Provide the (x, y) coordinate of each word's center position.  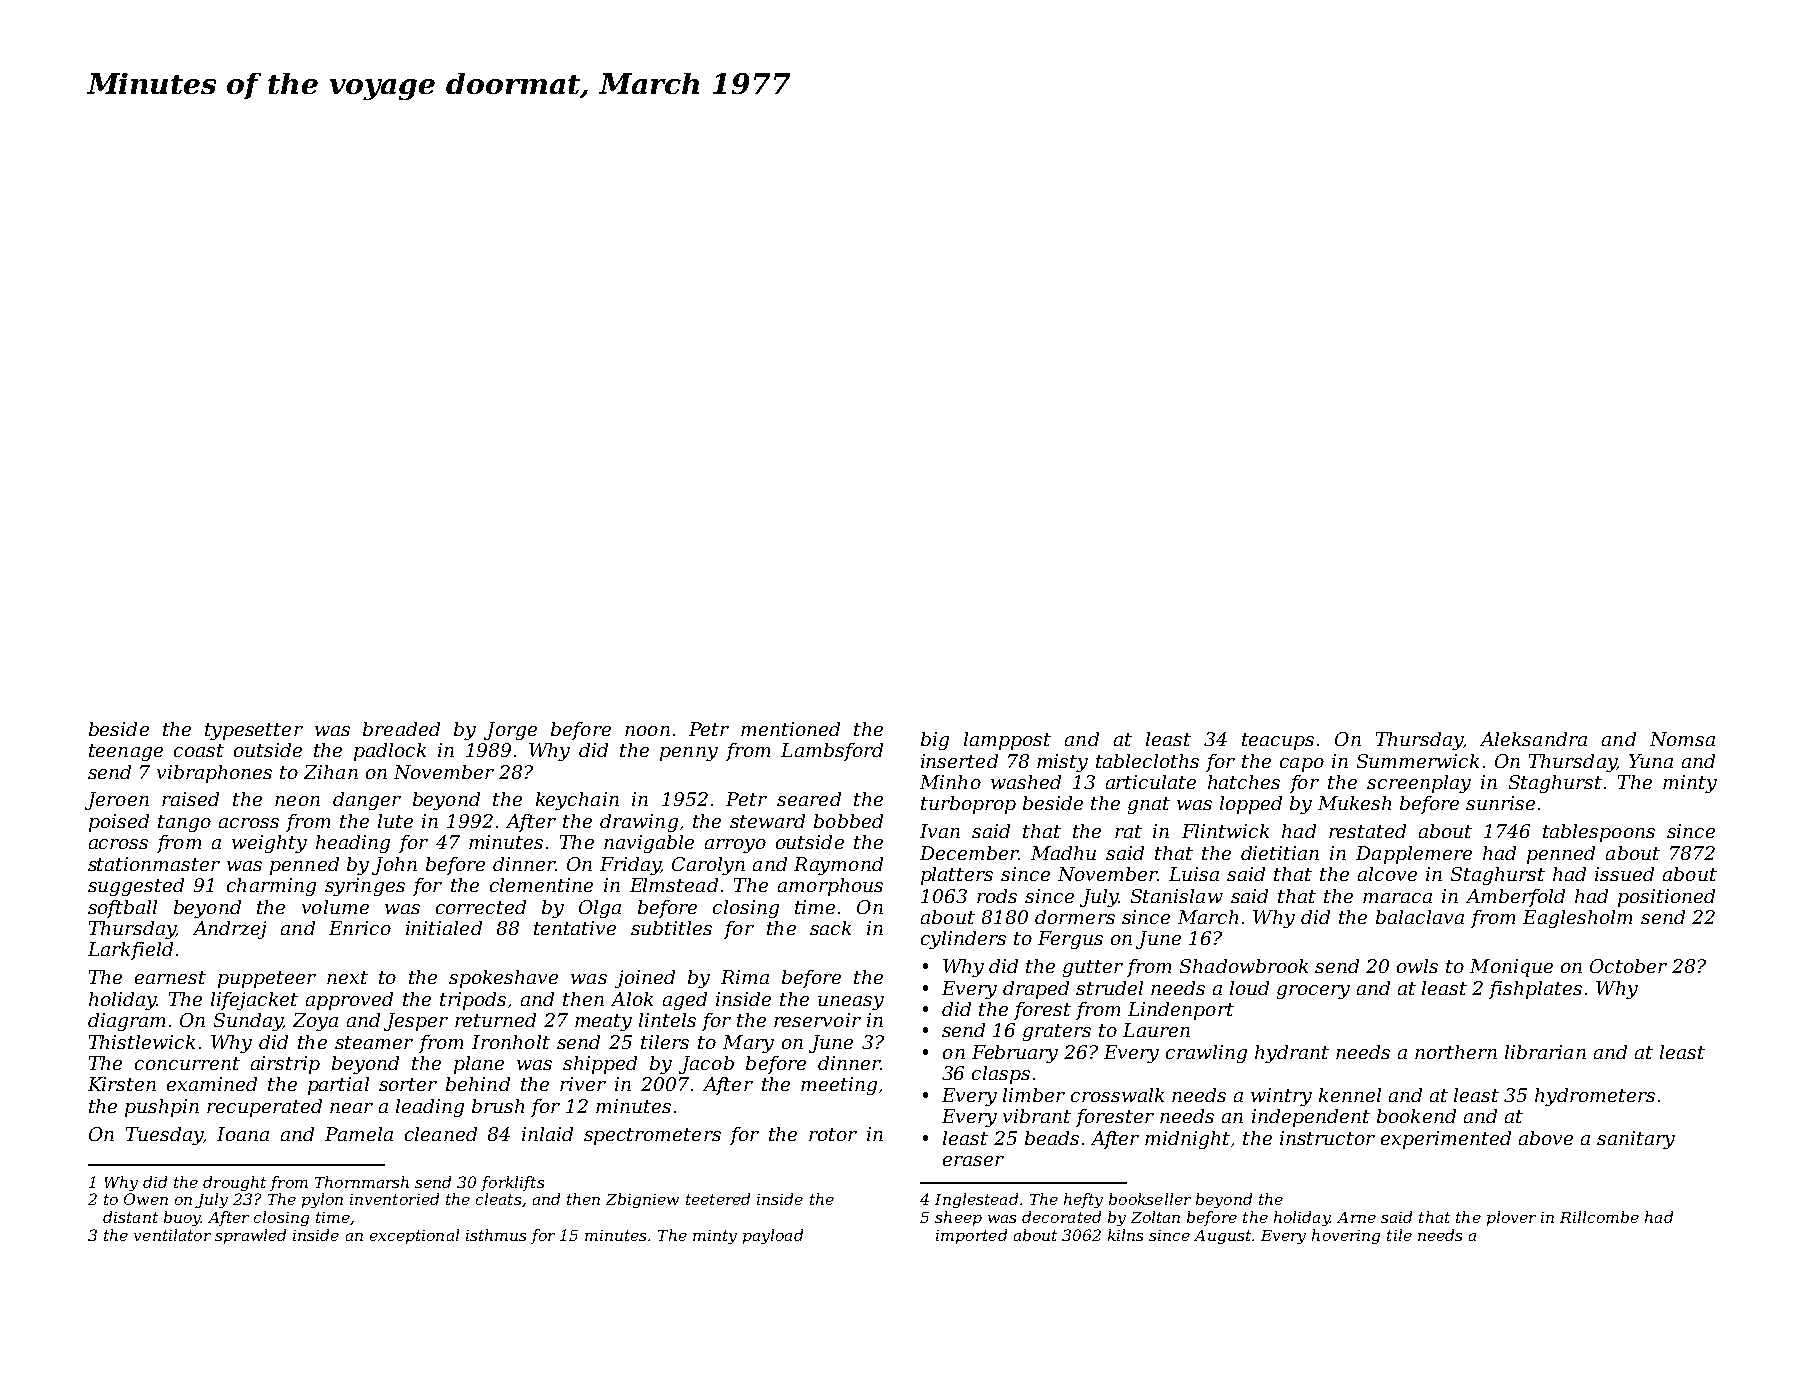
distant (130, 1217)
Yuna (1651, 761)
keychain (577, 801)
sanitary (1636, 1140)
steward (767, 821)
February (1015, 1054)
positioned (1666, 898)
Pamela (359, 1134)
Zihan (331, 772)
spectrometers (652, 1136)
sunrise (1500, 803)
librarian (1545, 1052)
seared (809, 799)
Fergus (1070, 940)
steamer (374, 1042)
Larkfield (130, 951)
